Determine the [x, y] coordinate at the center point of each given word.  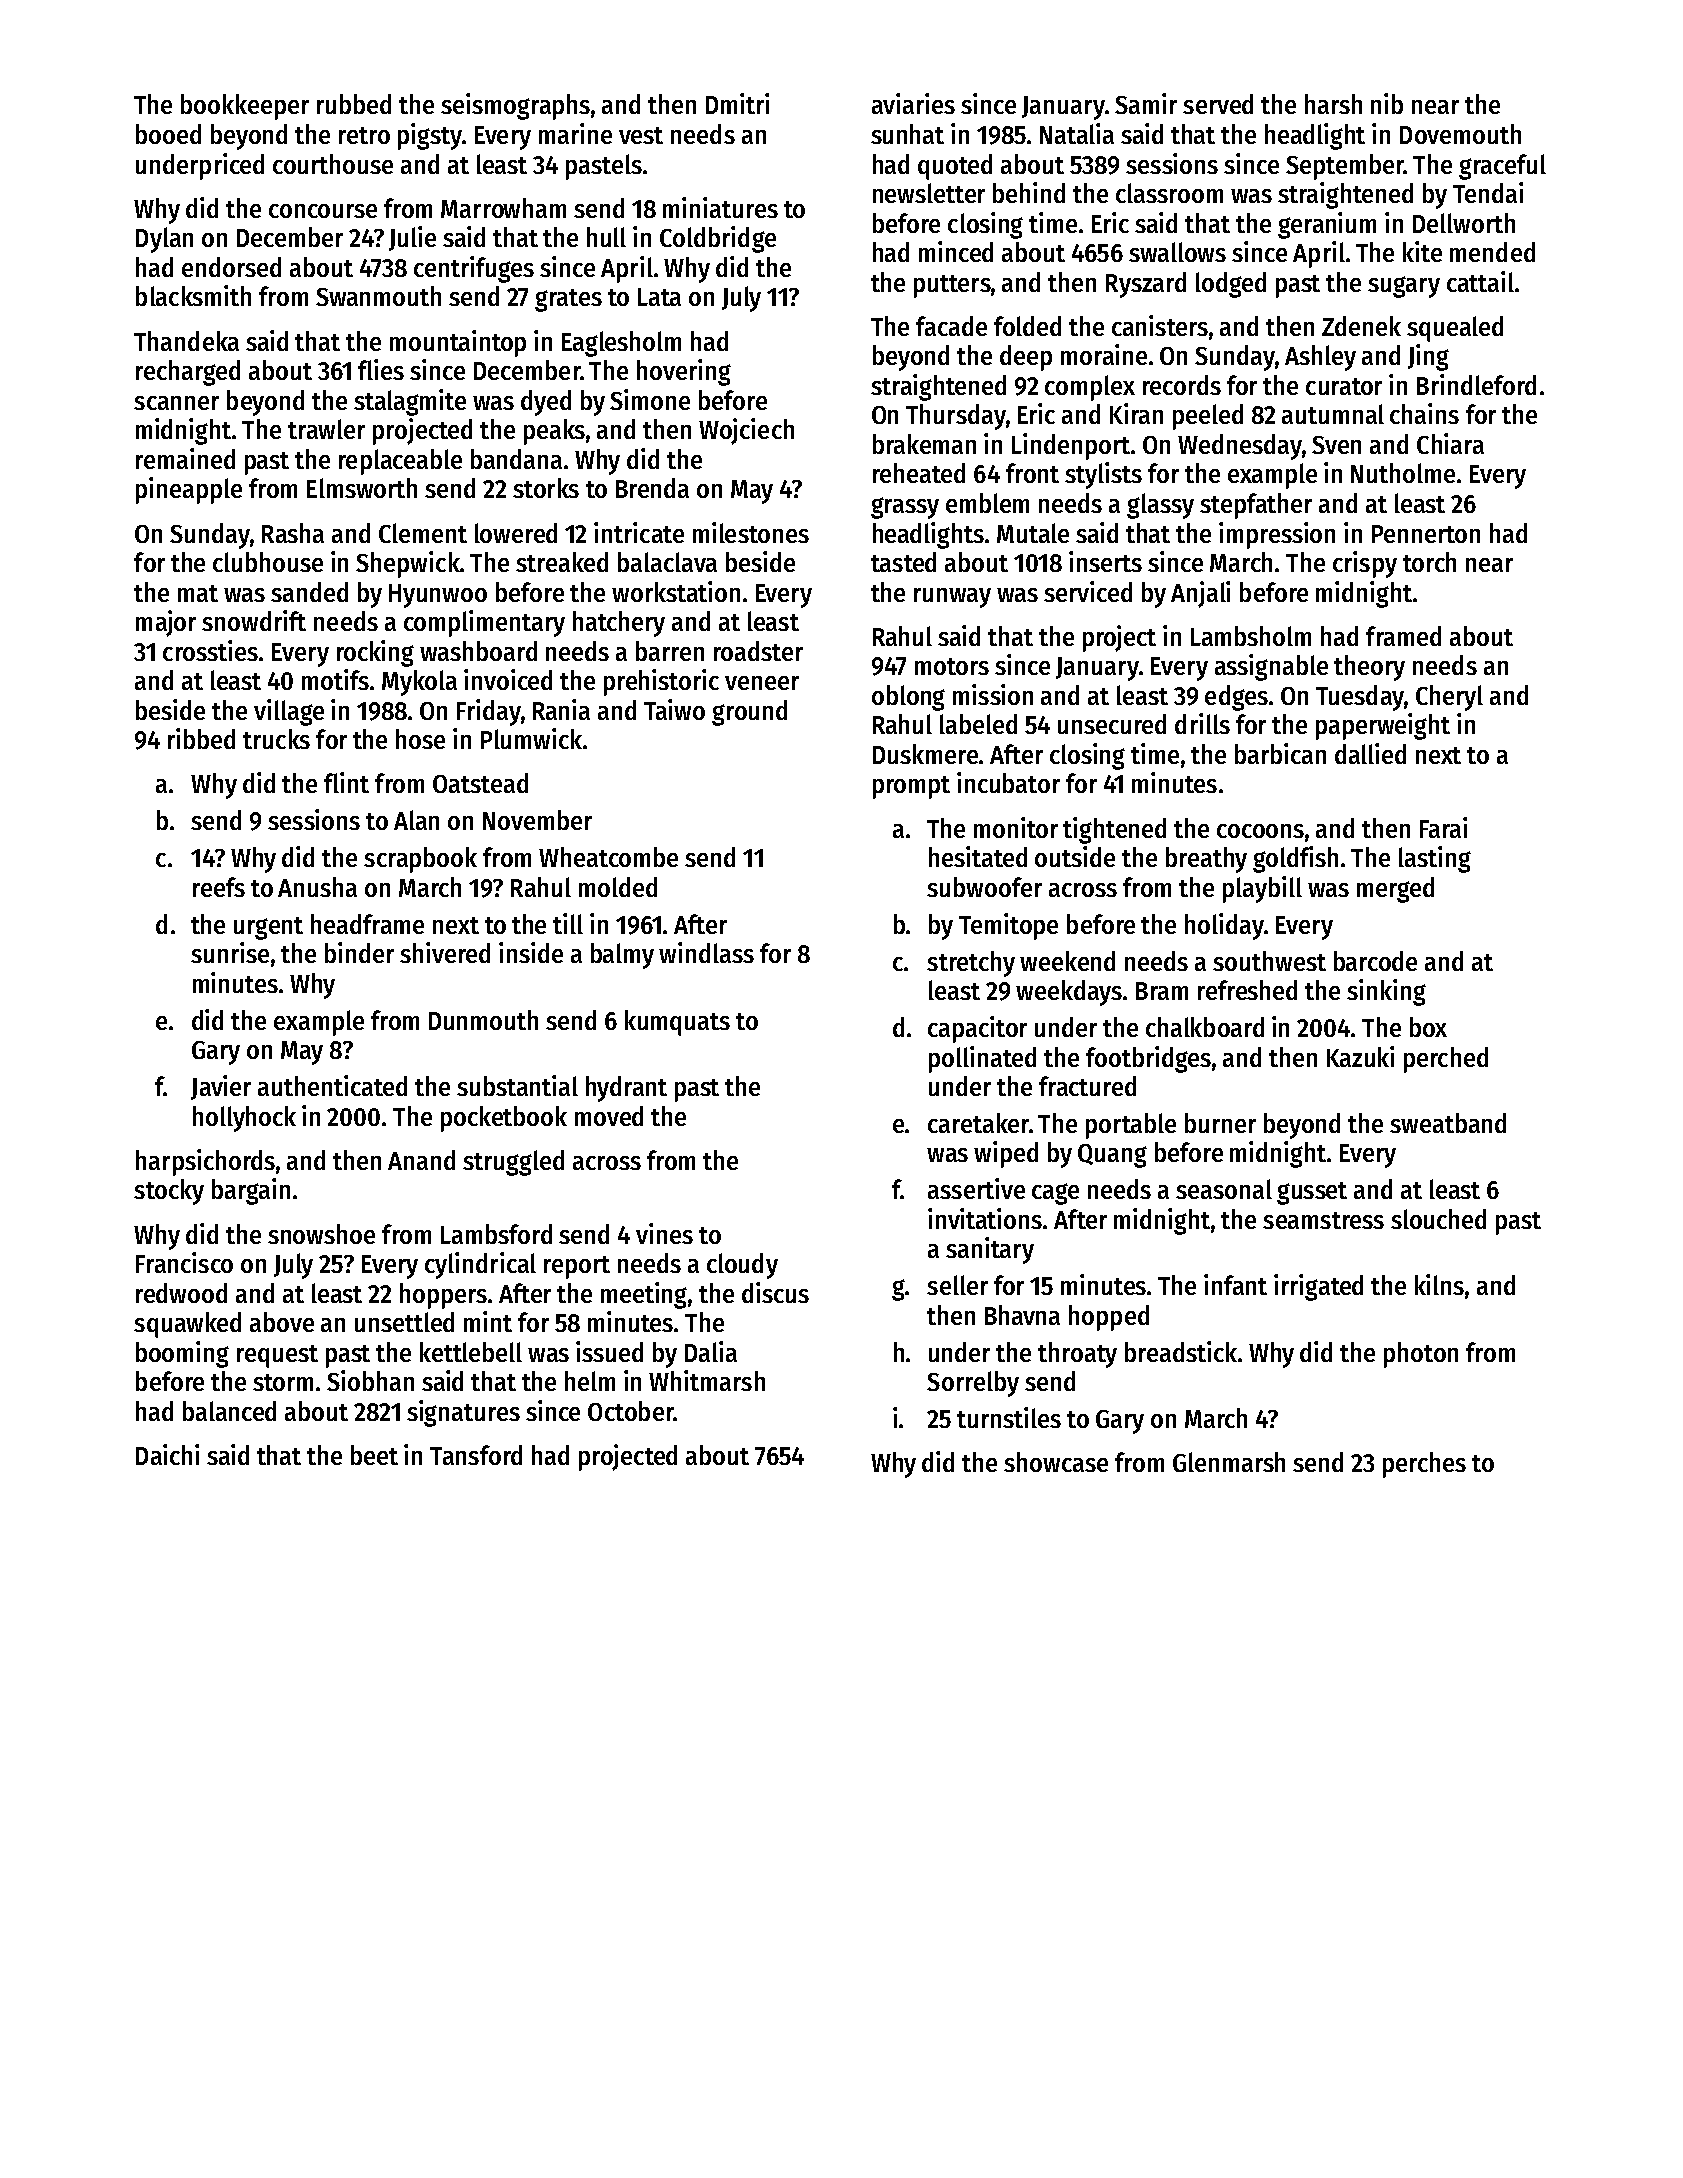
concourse [323, 211]
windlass [706, 952]
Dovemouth [1460, 134]
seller [957, 1285]
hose [420, 739]
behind [1029, 192]
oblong [908, 698]
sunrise [230, 952]
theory [1369, 668]
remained [185, 458]
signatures [463, 1413]
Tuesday [1360, 698]
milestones [751, 532]
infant [1235, 1284]
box [1428, 1027]
